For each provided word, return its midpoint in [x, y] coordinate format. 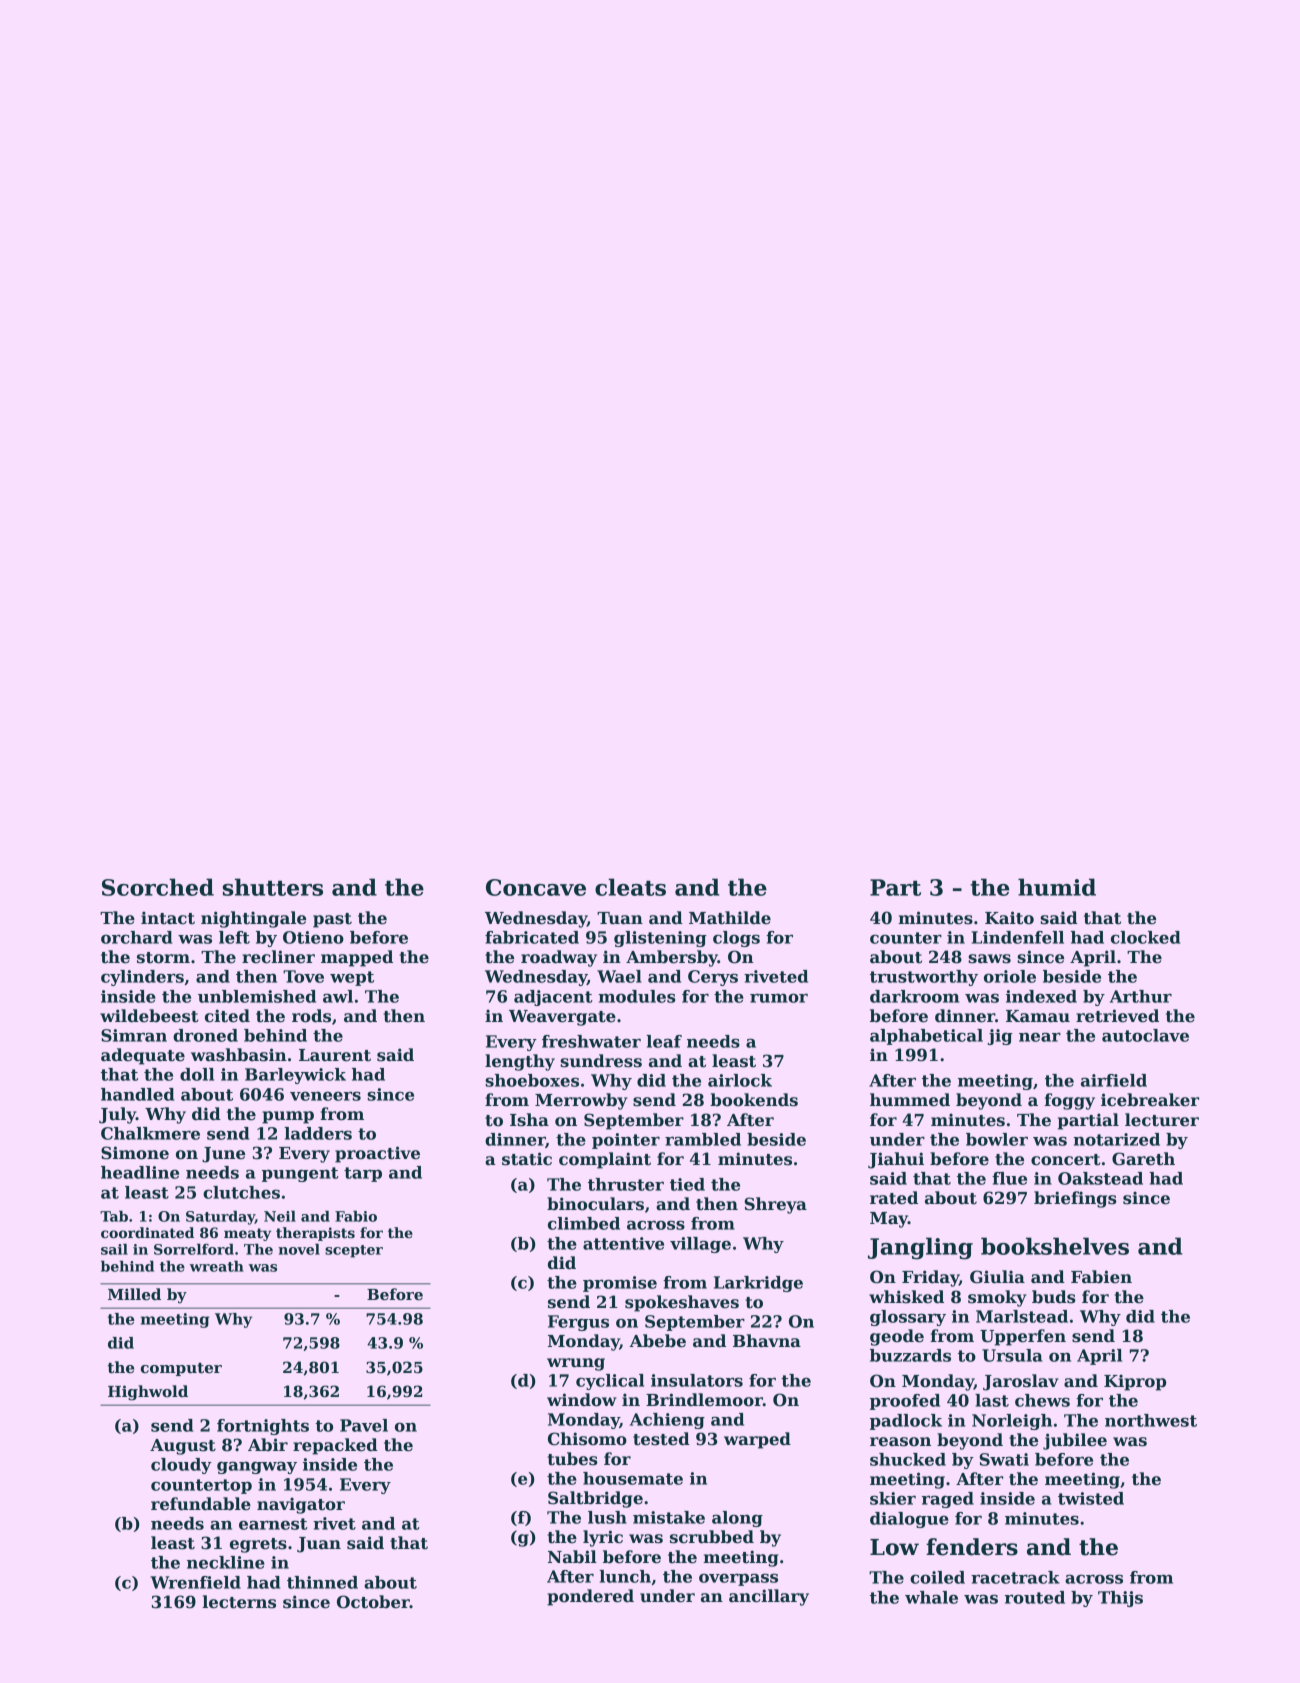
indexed [1041, 996]
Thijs [1120, 1599]
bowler [997, 1139]
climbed [584, 1223]
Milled [134, 1294]
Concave [536, 887]
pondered [590, 1597]
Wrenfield [195, 1582]
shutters [273, 887]
